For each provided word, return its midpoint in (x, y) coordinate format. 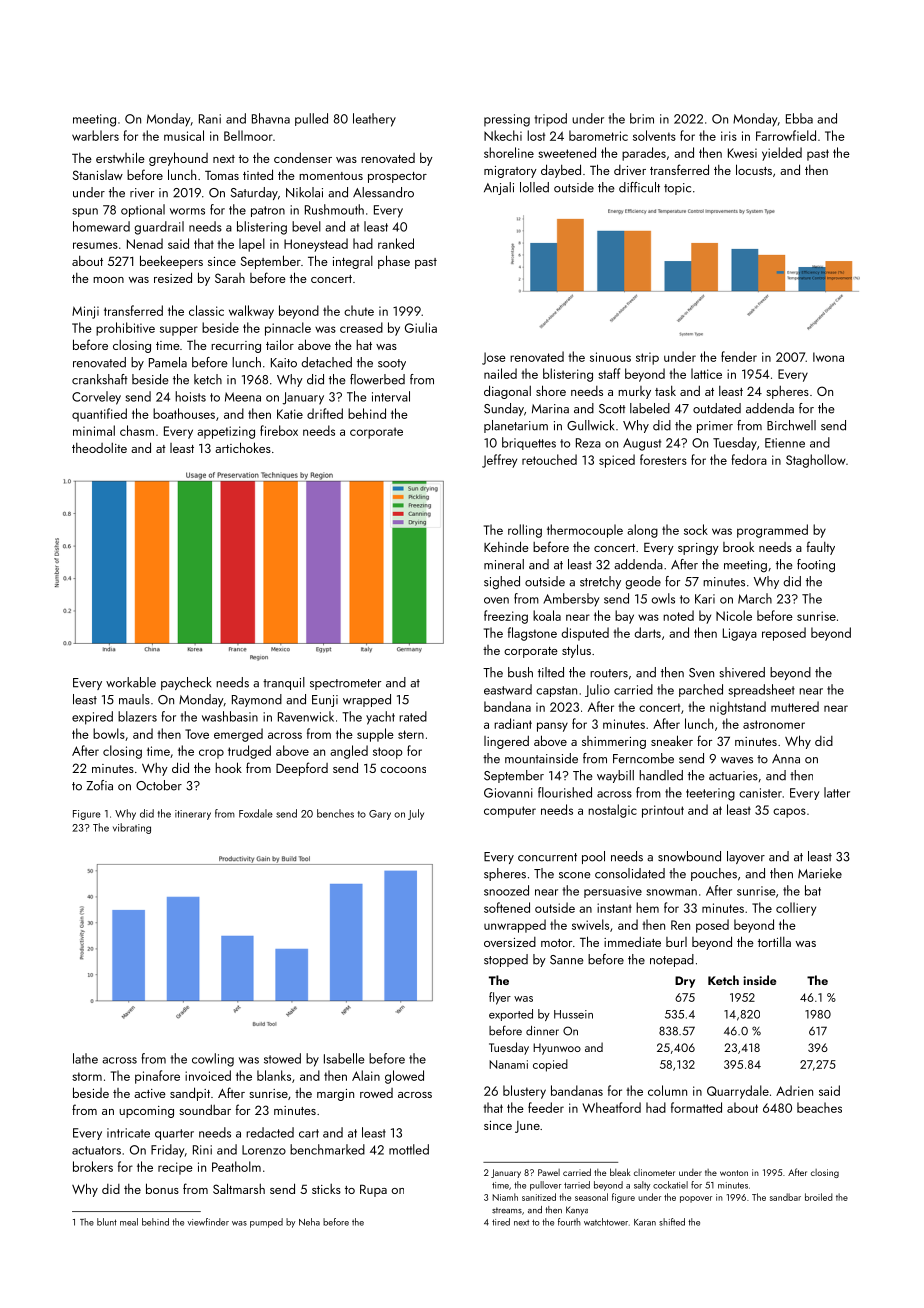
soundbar (205, 1109)
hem (647, 907)
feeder (546, 1107)
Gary (380, 815)
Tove (197, 734)
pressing (507, 120)
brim (642, 118)
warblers (95, 135)
